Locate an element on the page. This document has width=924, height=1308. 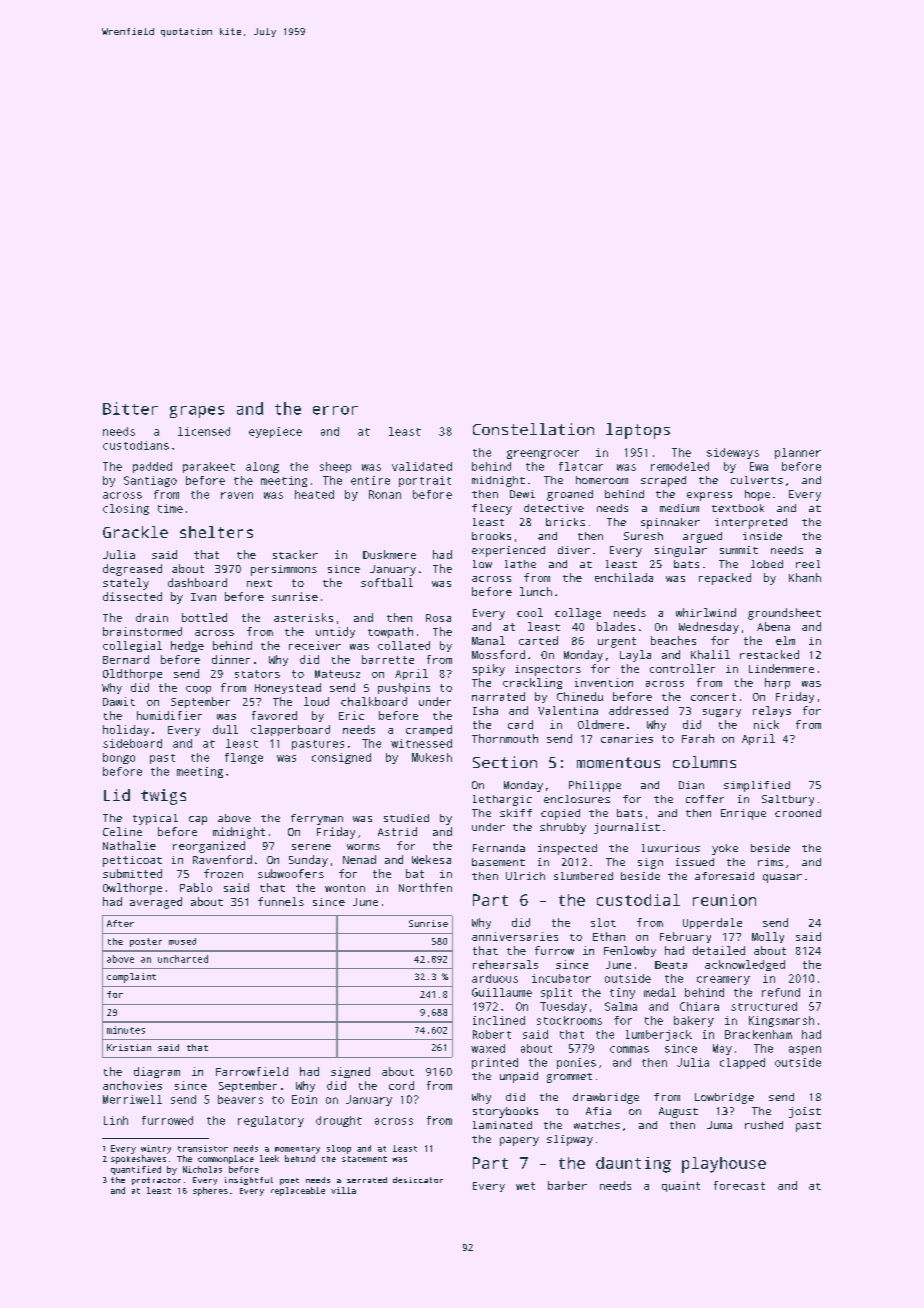
validated is located at coordinates (422, 466).
